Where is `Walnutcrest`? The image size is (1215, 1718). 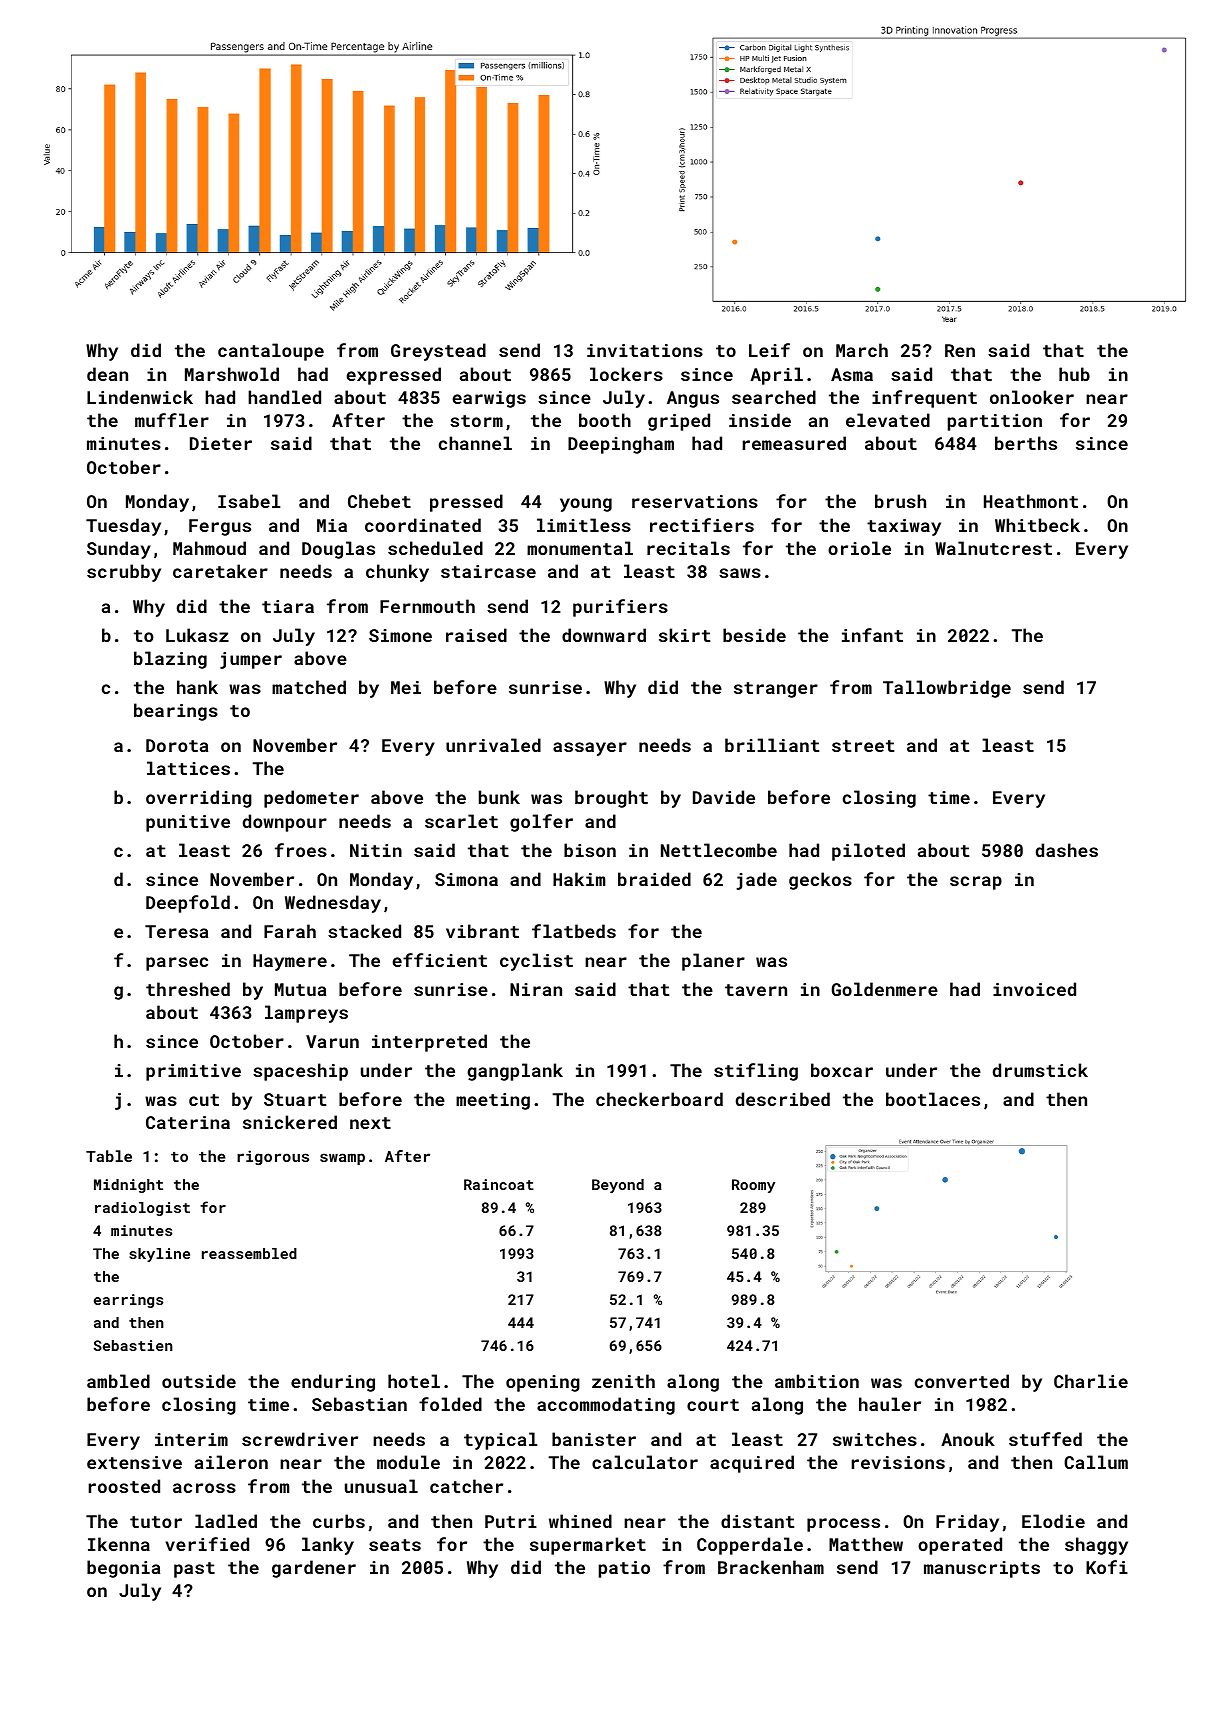
Walnutcrest is located at coordinates (993, 548).
